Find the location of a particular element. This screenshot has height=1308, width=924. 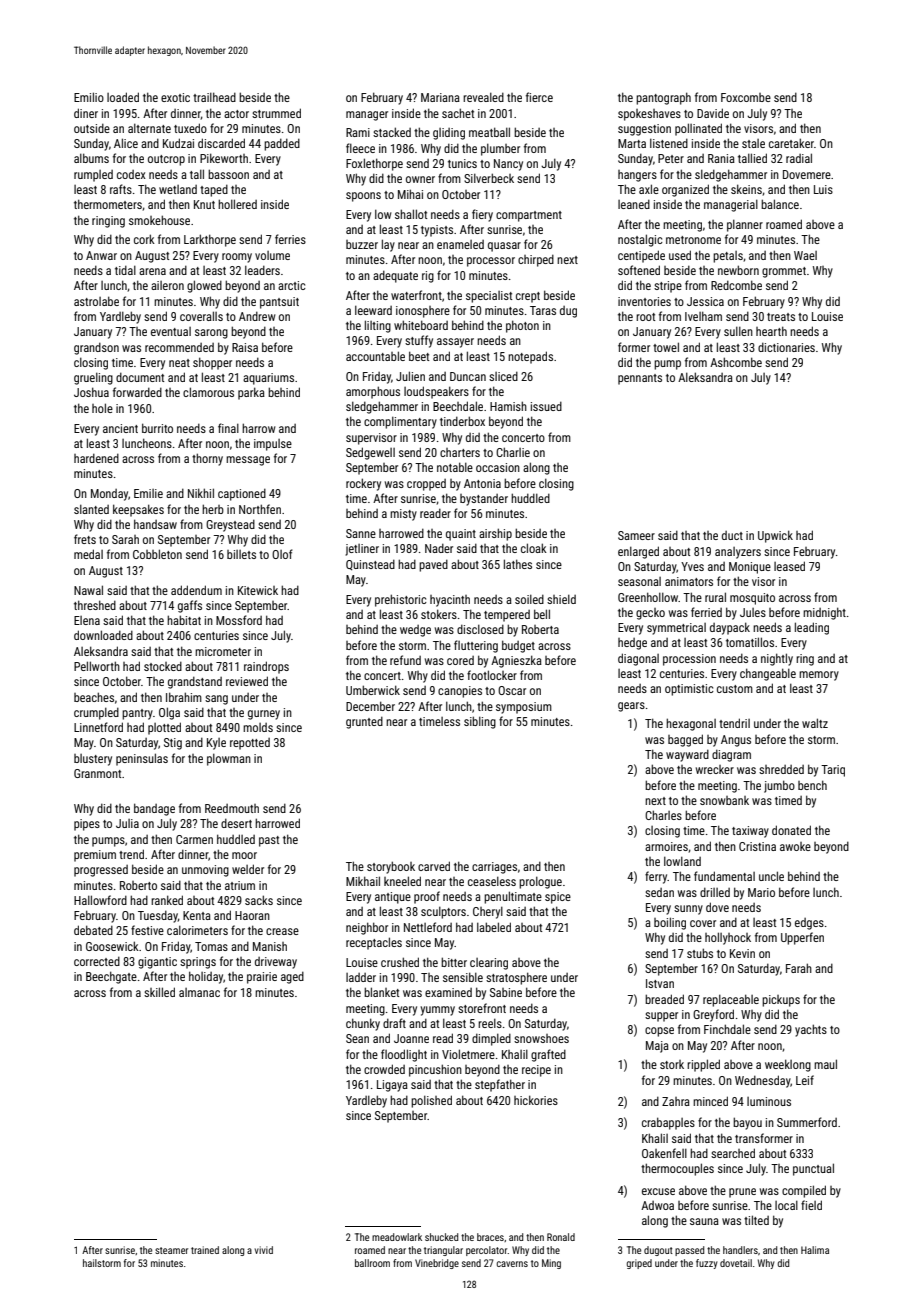

waterfront is located at coordinates (416, 295).
